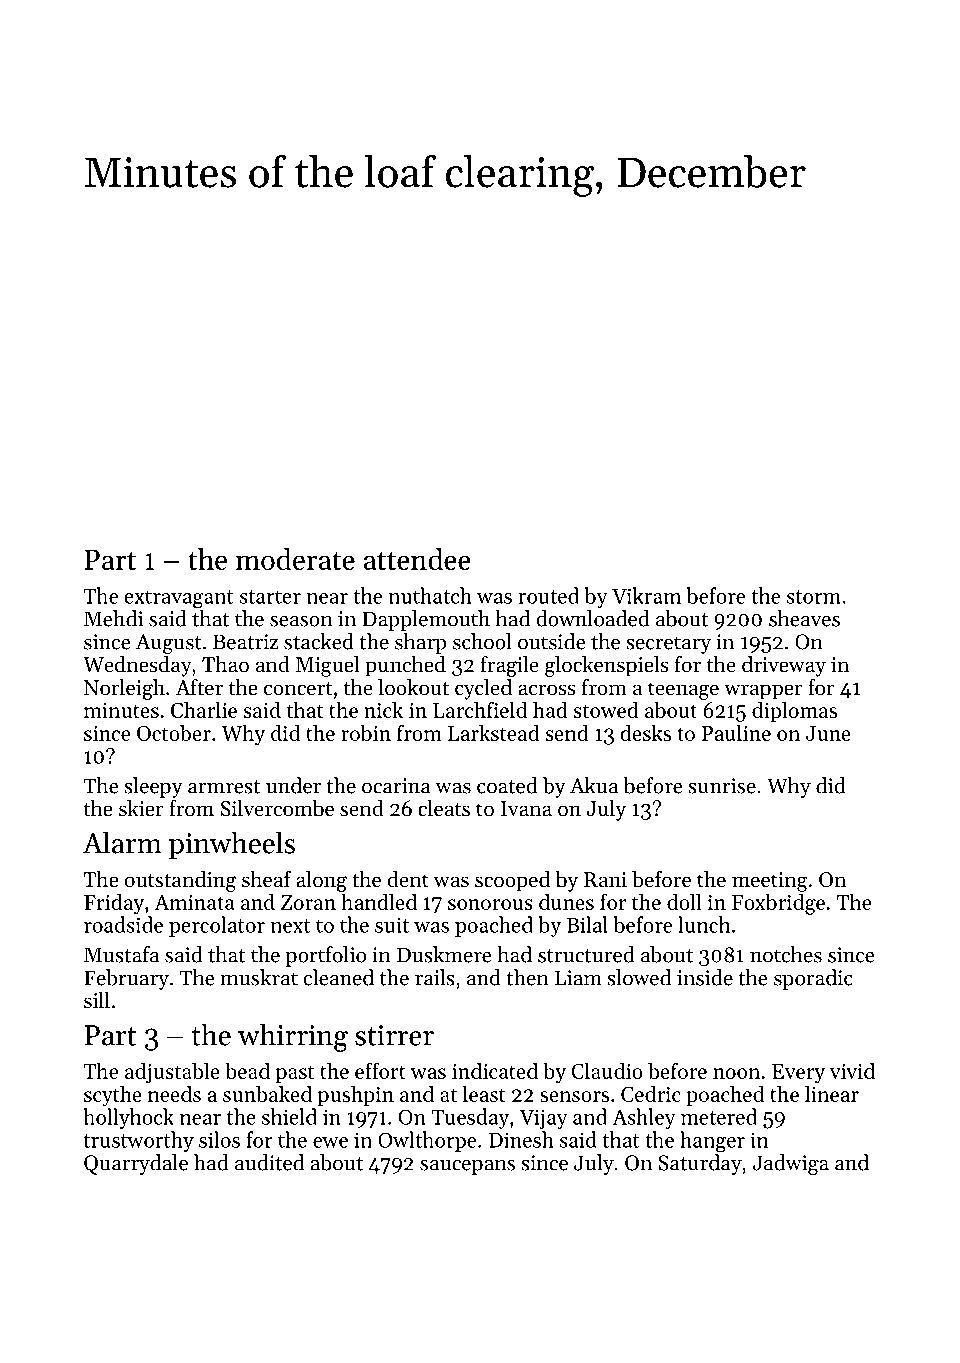  I want to click on Liam, so click(578, 978).
